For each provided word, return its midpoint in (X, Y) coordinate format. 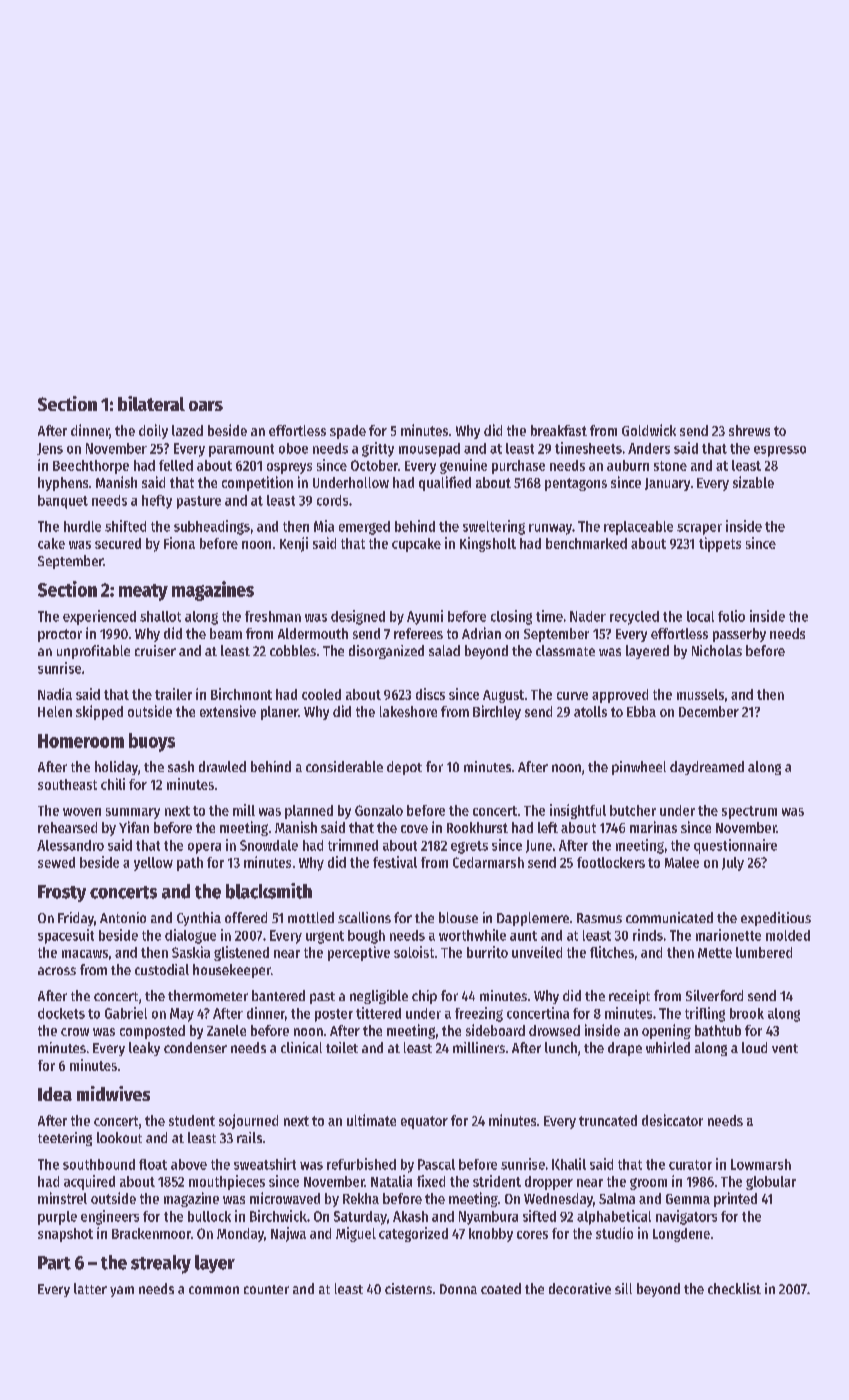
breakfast (559, 430)
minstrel (62, 1198)
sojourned (248, 1121)
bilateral (151, 403)
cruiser (155, 650)
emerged (364, 528)
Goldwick (649, 430)
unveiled (537, 952)
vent (785, 1048)
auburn (628, 465)
